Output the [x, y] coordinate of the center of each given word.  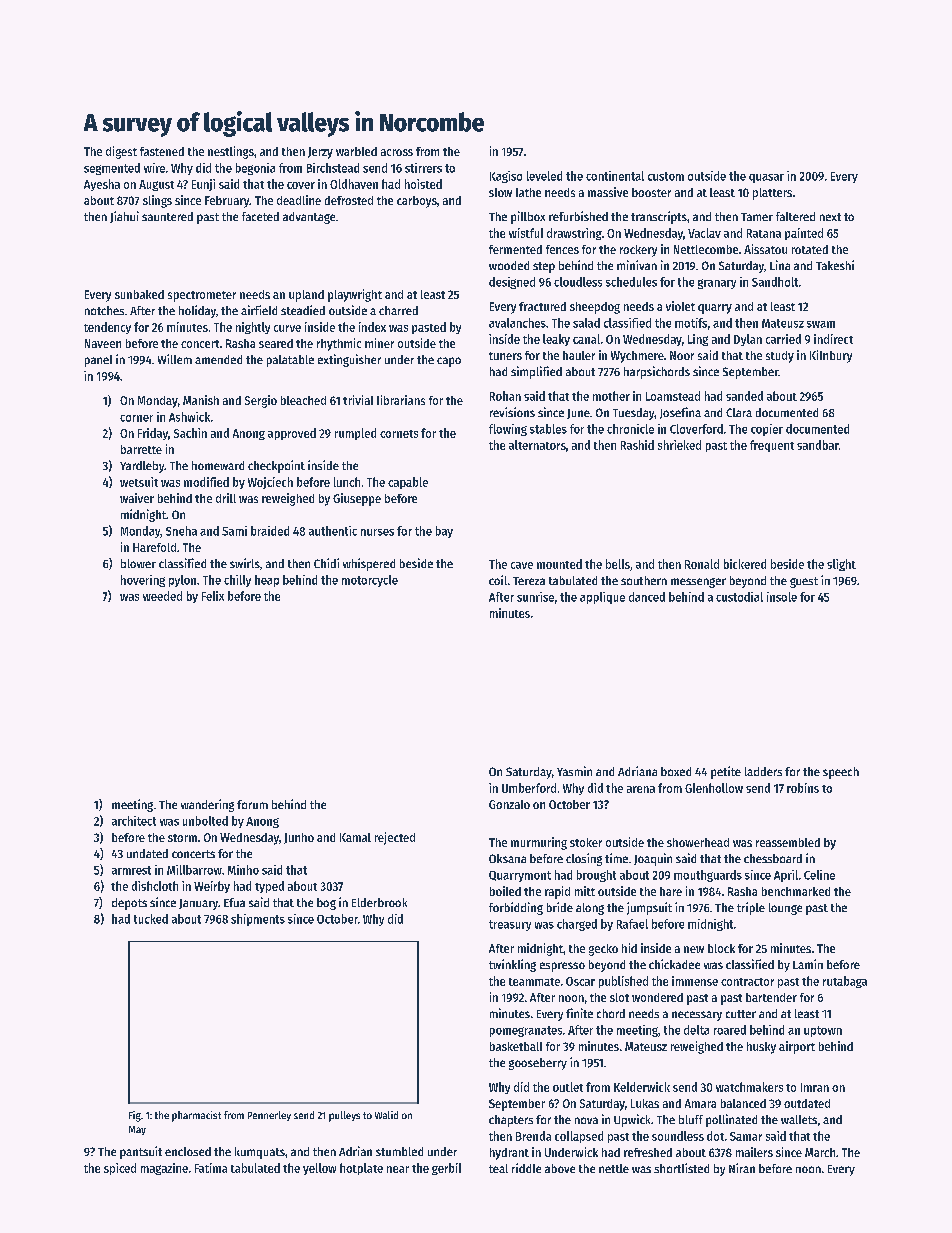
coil [498, 580]
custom [666, 176]
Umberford [529, 788]
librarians [401, 400]
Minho [243, 870]
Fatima [211, 1168]
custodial [739, 597]
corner [136, 418]
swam [821, 324]
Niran [742, 1168]
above [560, 1168]
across [397, 152]
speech [841, 773]
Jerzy [320, 153]
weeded [162, 596]
